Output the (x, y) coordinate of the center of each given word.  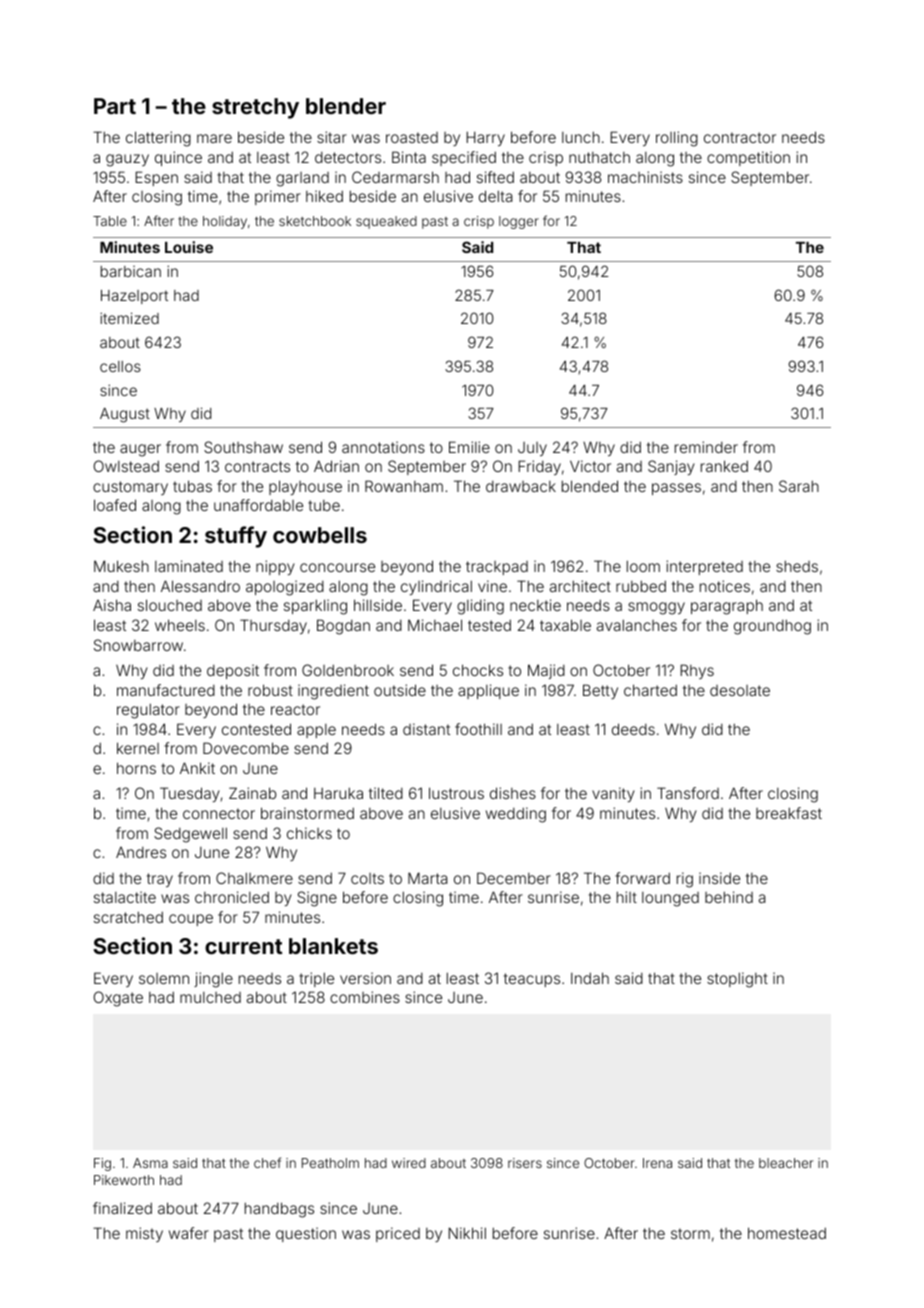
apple (316, 731)
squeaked (386, 222)
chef (267, 1162)
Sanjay (671, 467)
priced (398, 1234)
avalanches (637, 625)
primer (278, 197)
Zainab (252, 793)
